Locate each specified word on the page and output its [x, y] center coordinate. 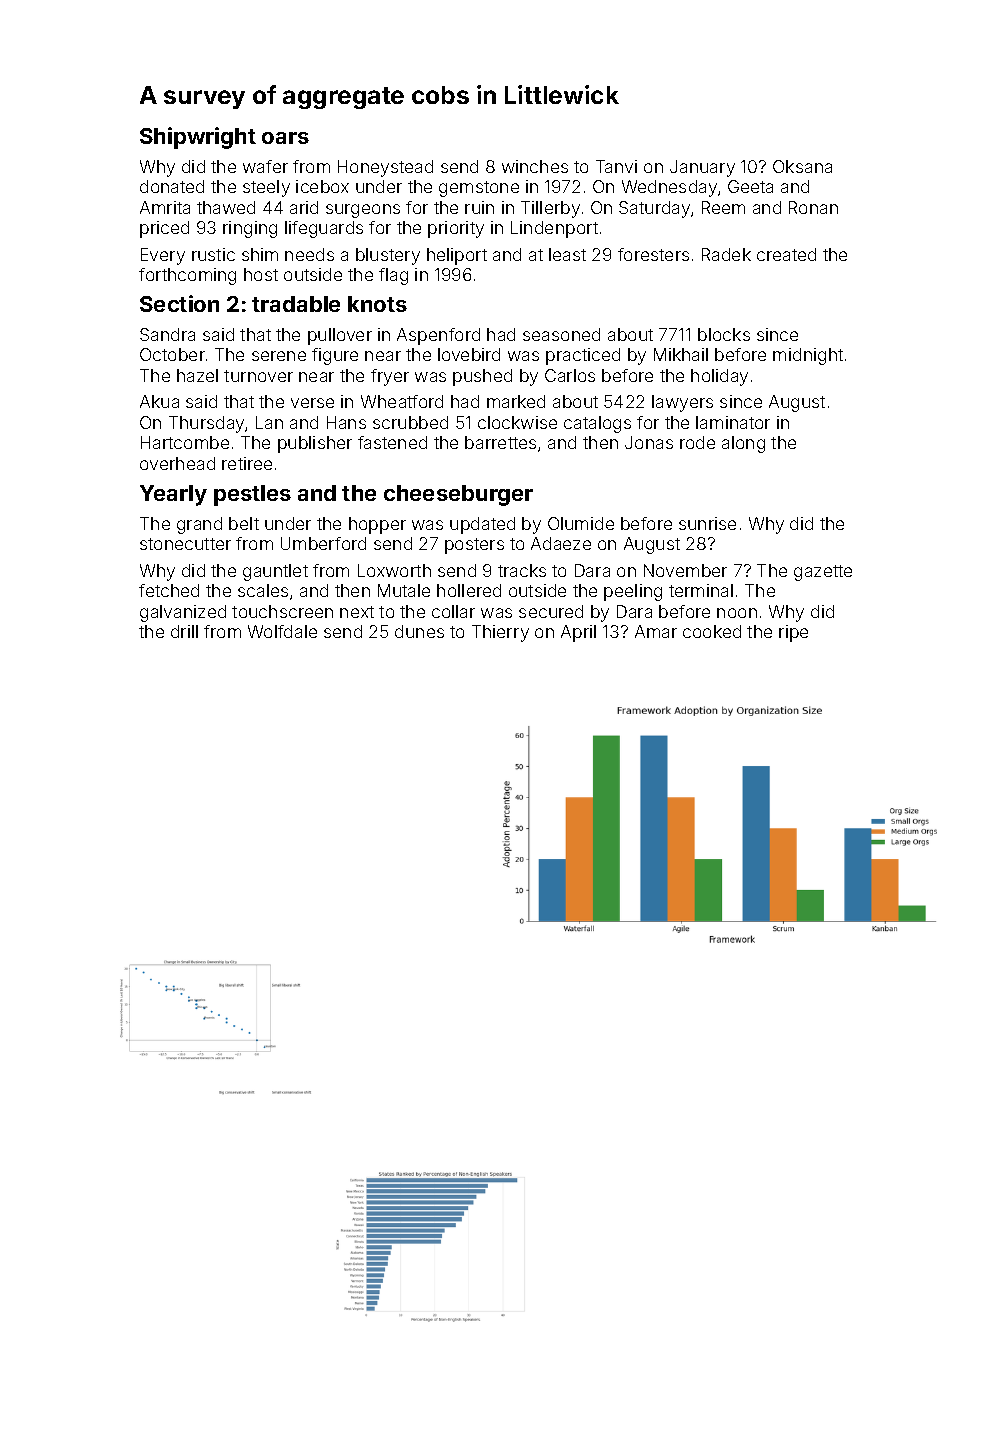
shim [260, 254]
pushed [482, 377]
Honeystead [385, 168]
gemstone [479, 189]
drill [184, 631]
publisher [315, 444]
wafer [265, 166]
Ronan [813, 207]
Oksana [802, 166]
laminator [733, 422]
